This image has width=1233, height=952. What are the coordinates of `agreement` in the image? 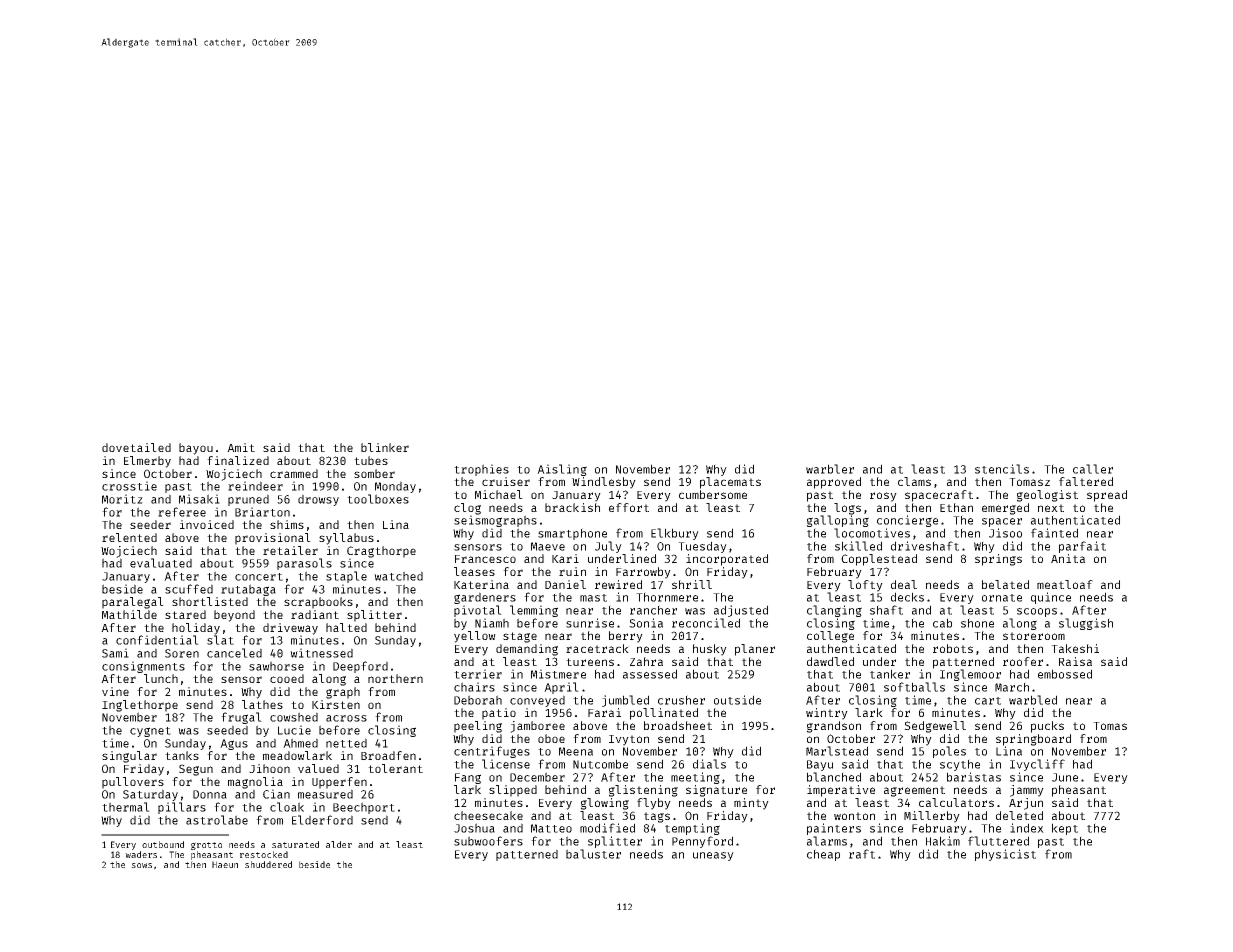 It's located at (914, 791).
